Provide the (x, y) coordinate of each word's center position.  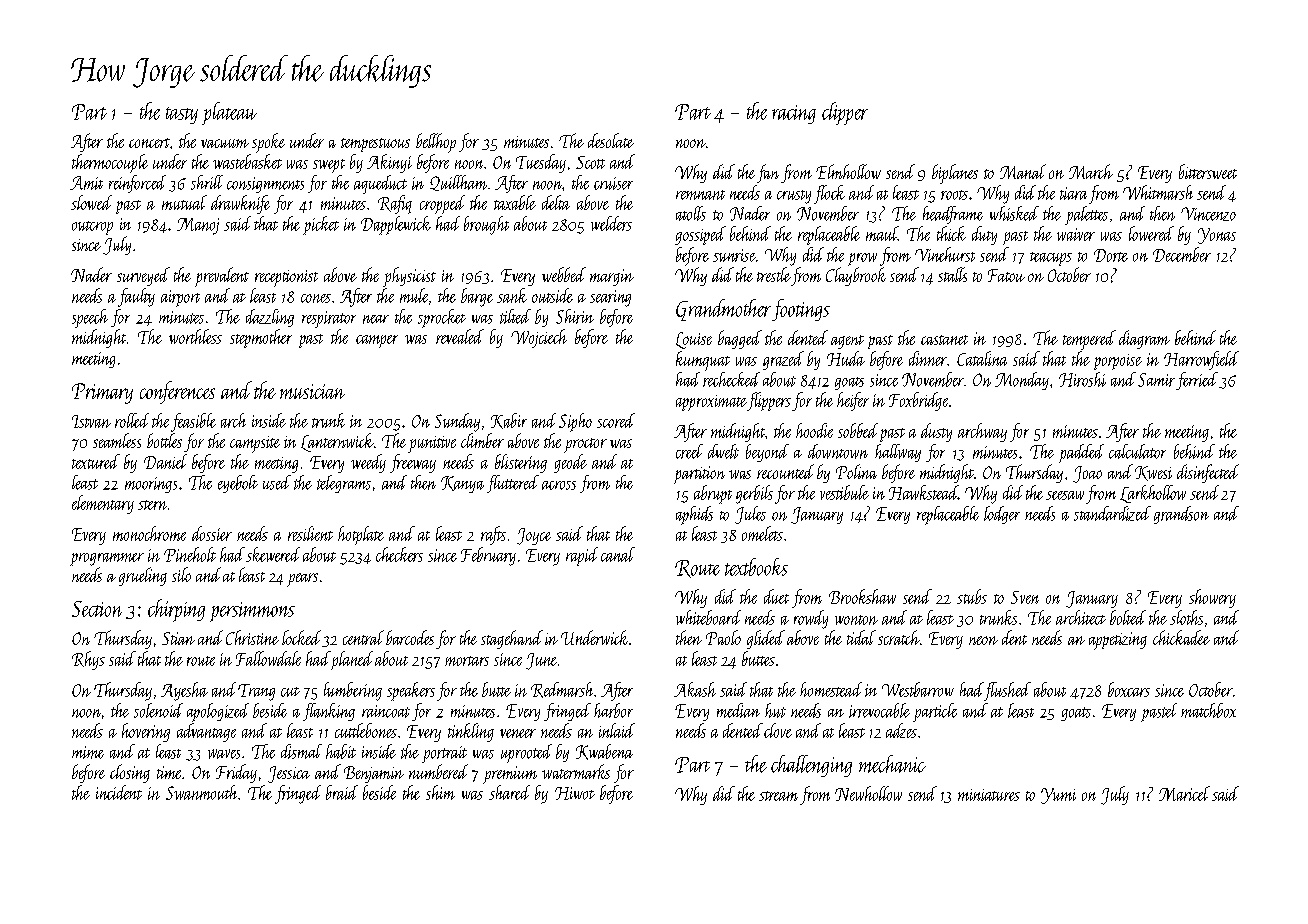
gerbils (754, 494)
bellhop (436, 143)
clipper (845, 113)
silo (181, 574)
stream (778, 796)
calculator (1137, 451)
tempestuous (375, 145)
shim (440, 792)
